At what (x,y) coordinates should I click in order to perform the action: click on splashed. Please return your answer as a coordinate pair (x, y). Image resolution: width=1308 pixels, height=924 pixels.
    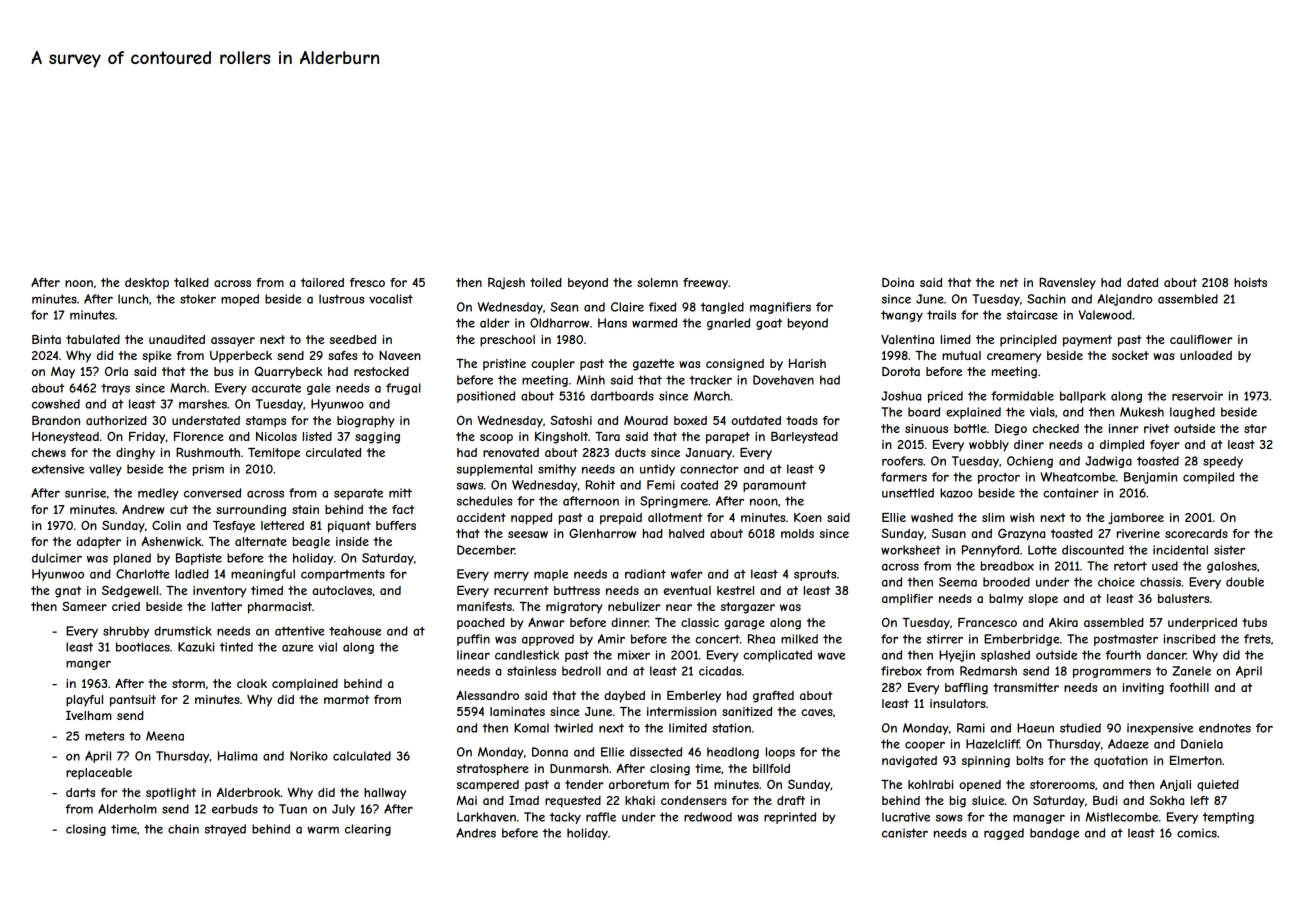
    Looking at the image, I should click on (1005, 656).
